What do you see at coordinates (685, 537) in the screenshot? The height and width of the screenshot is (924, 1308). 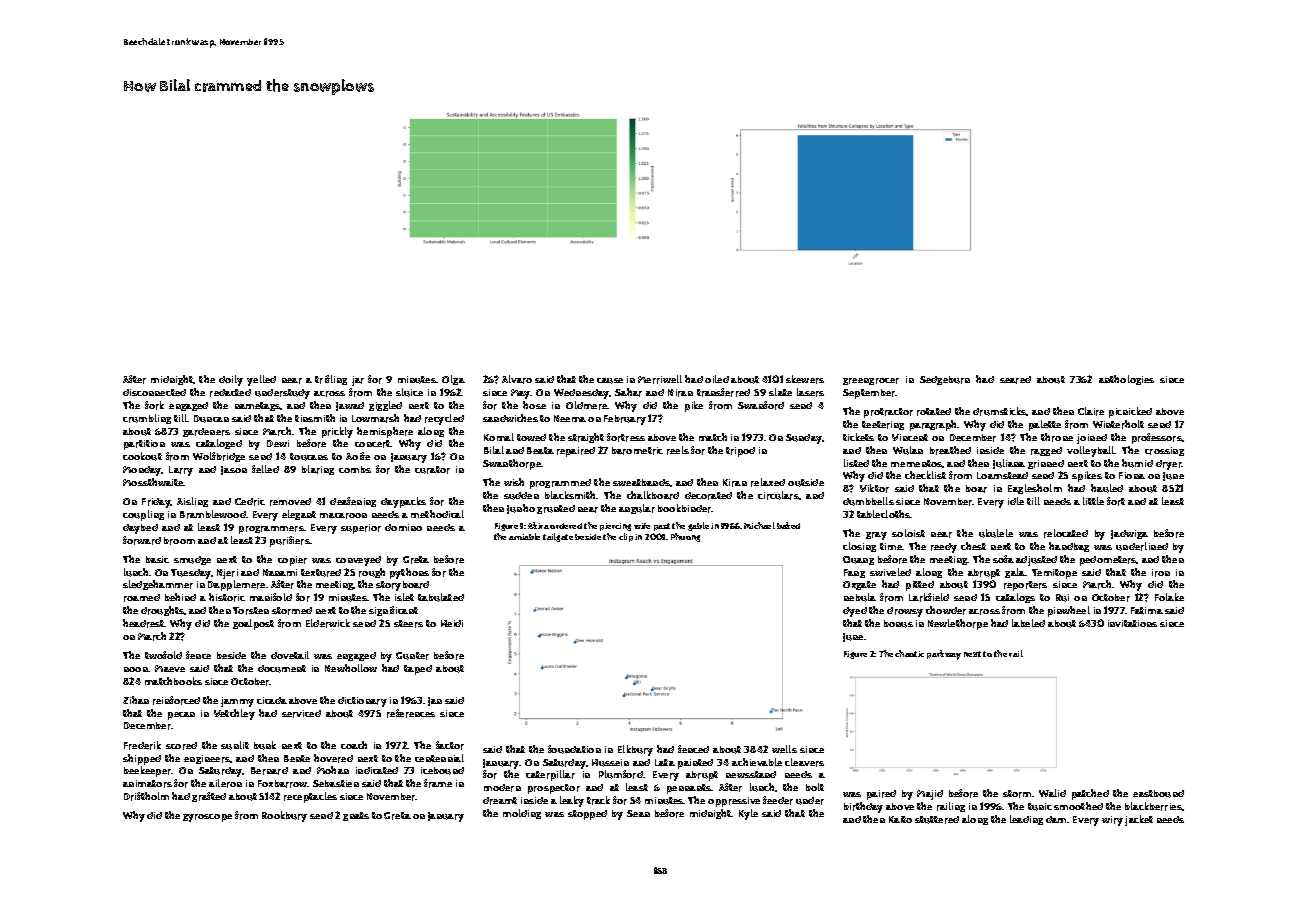 I see `Phuong` at bounding box center [685, 537].
